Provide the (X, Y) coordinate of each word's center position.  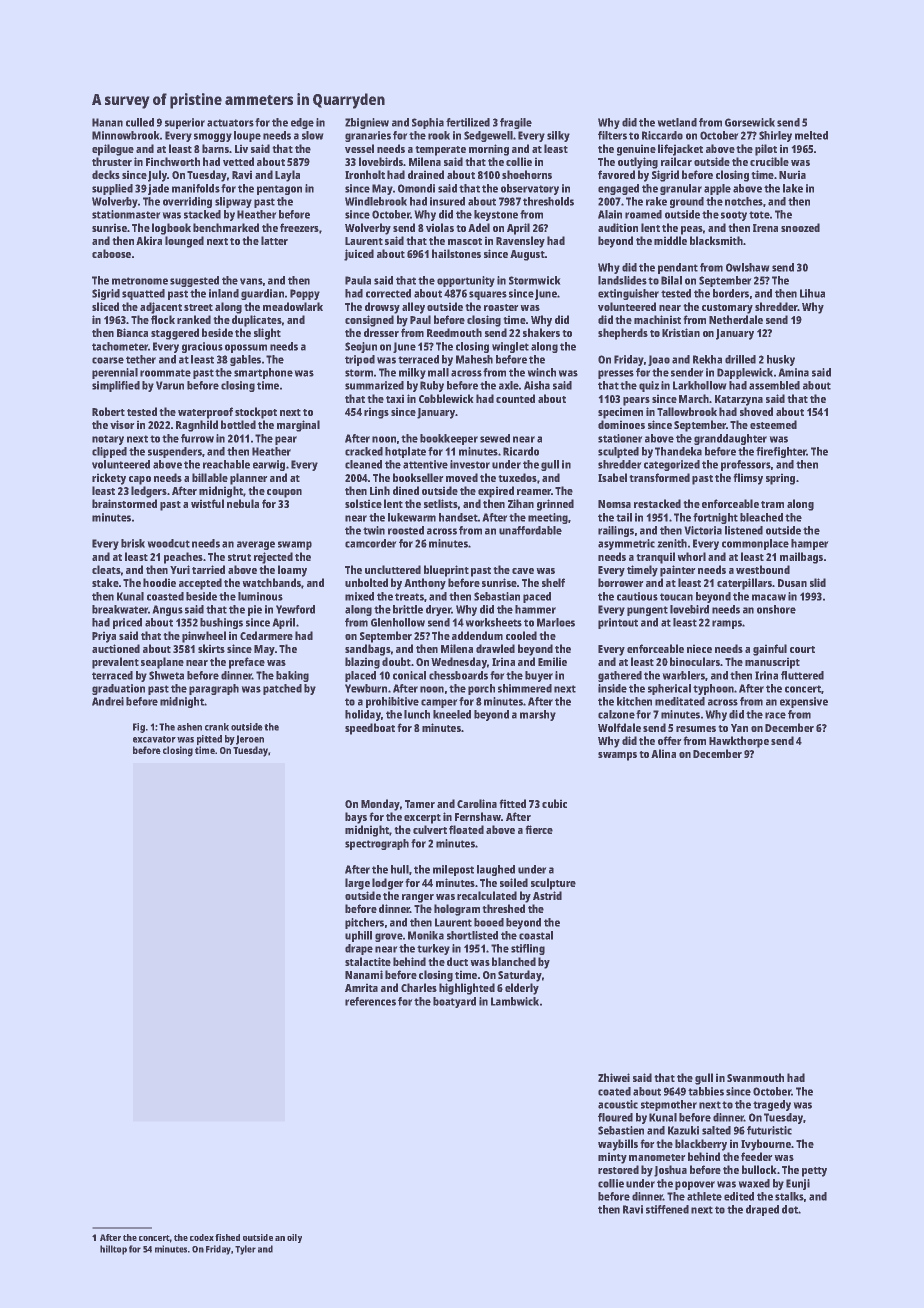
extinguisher (628, 294)
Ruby (432, 386)
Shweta (166, 675)
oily (294, 1238)
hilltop (113, 1250)
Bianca (132, 332)
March (694, 398)
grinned (555, 505)
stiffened (667, 1209)
